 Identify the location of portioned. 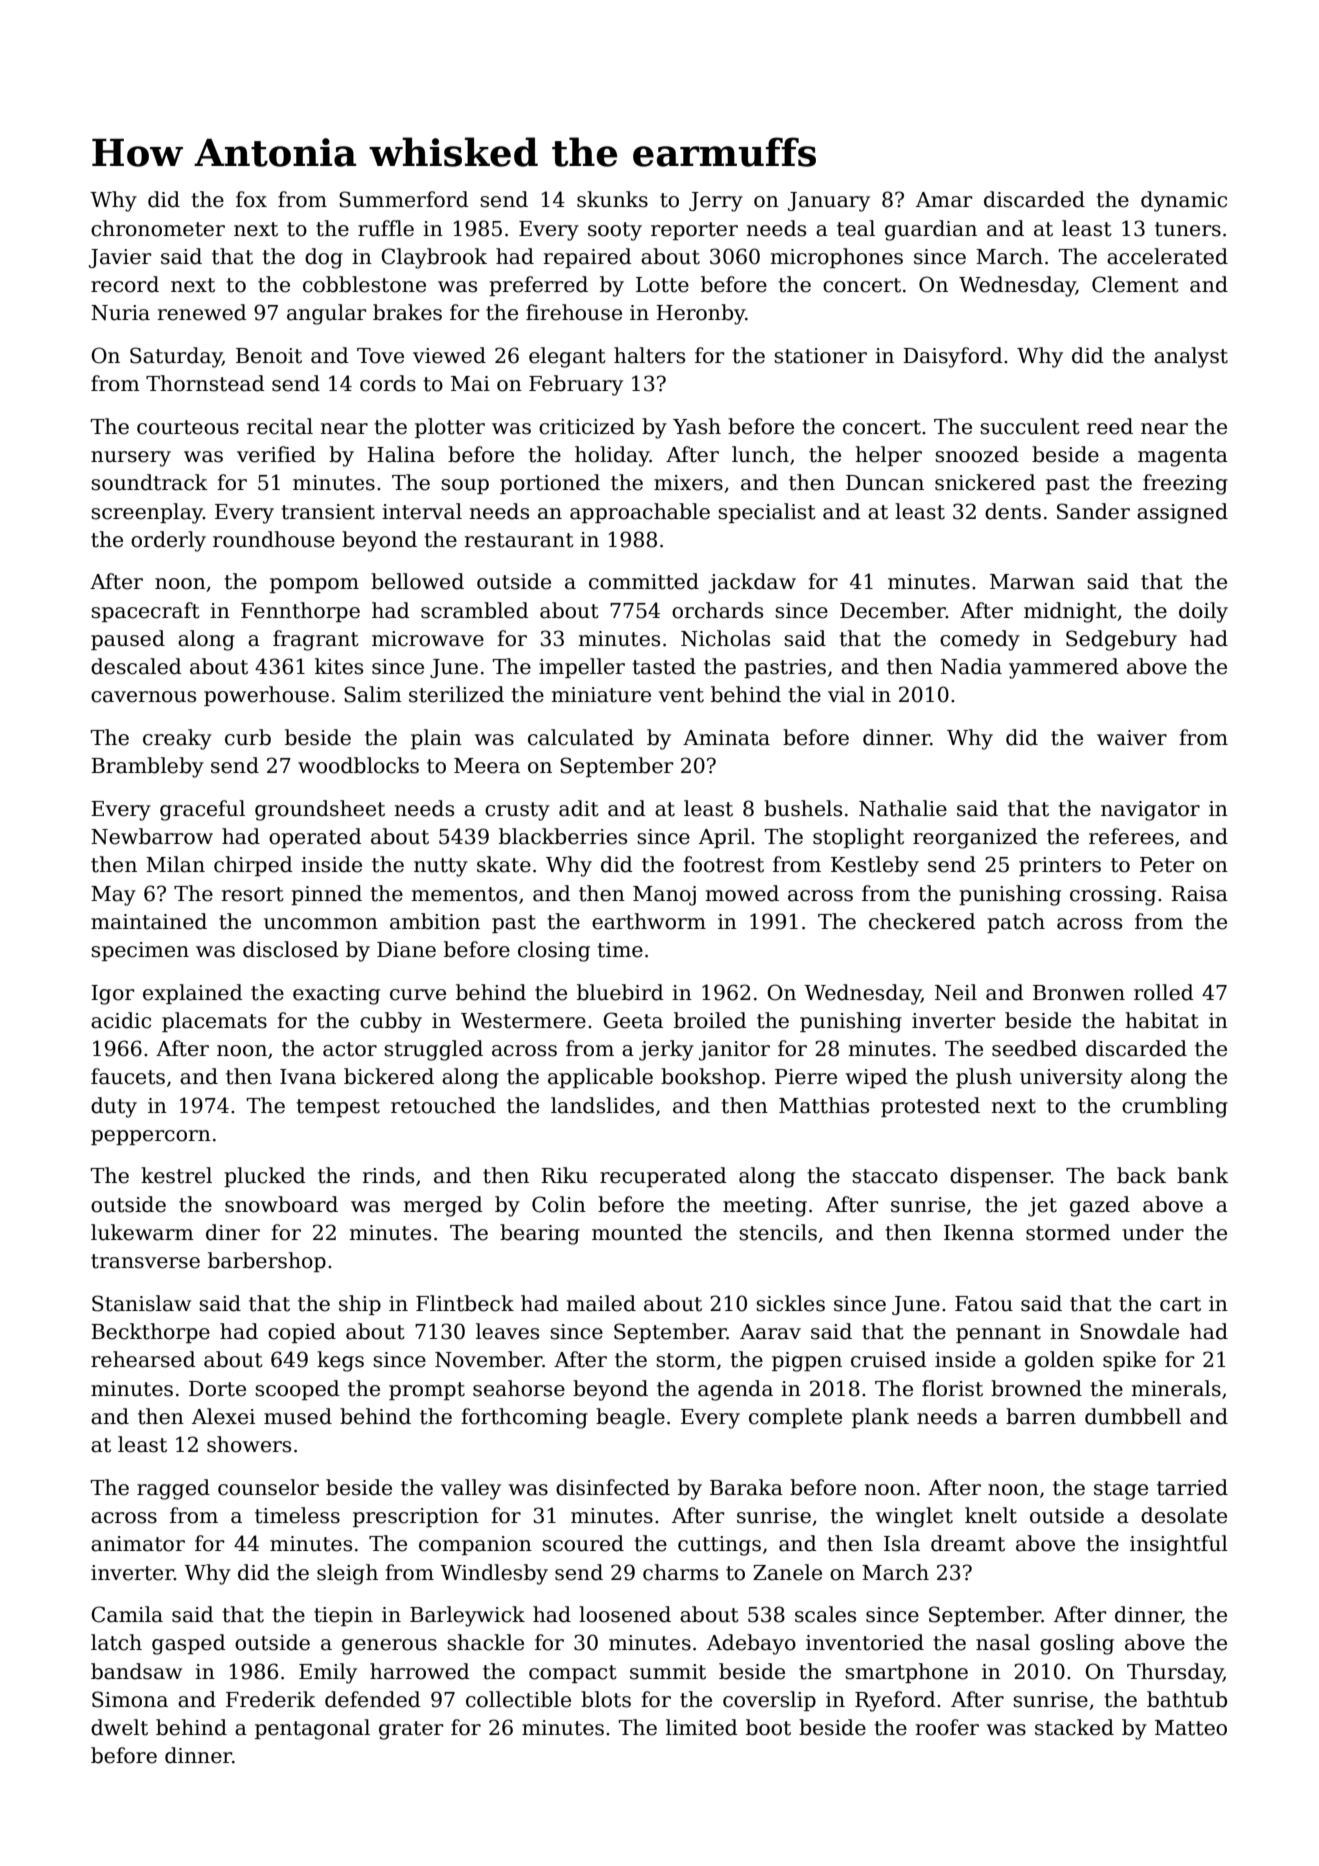
(550, 484).
